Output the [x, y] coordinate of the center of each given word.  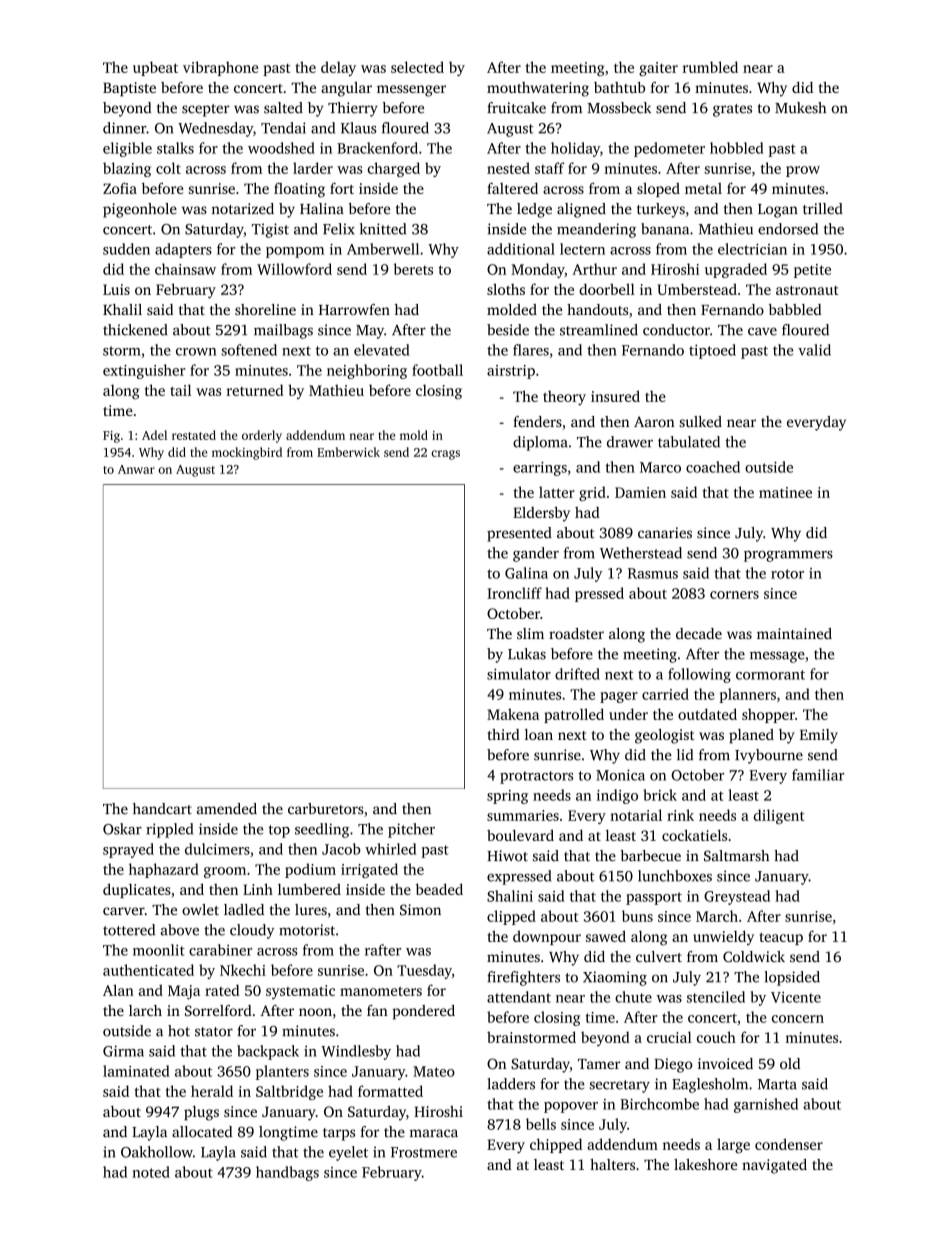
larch [145, 1010]
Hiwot [507, 856]
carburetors [326, 809]
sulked [700, 421]
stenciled [716, 997]
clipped [511, 917]
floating [299, 190]
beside [508, 330]
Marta [777, 1084]
